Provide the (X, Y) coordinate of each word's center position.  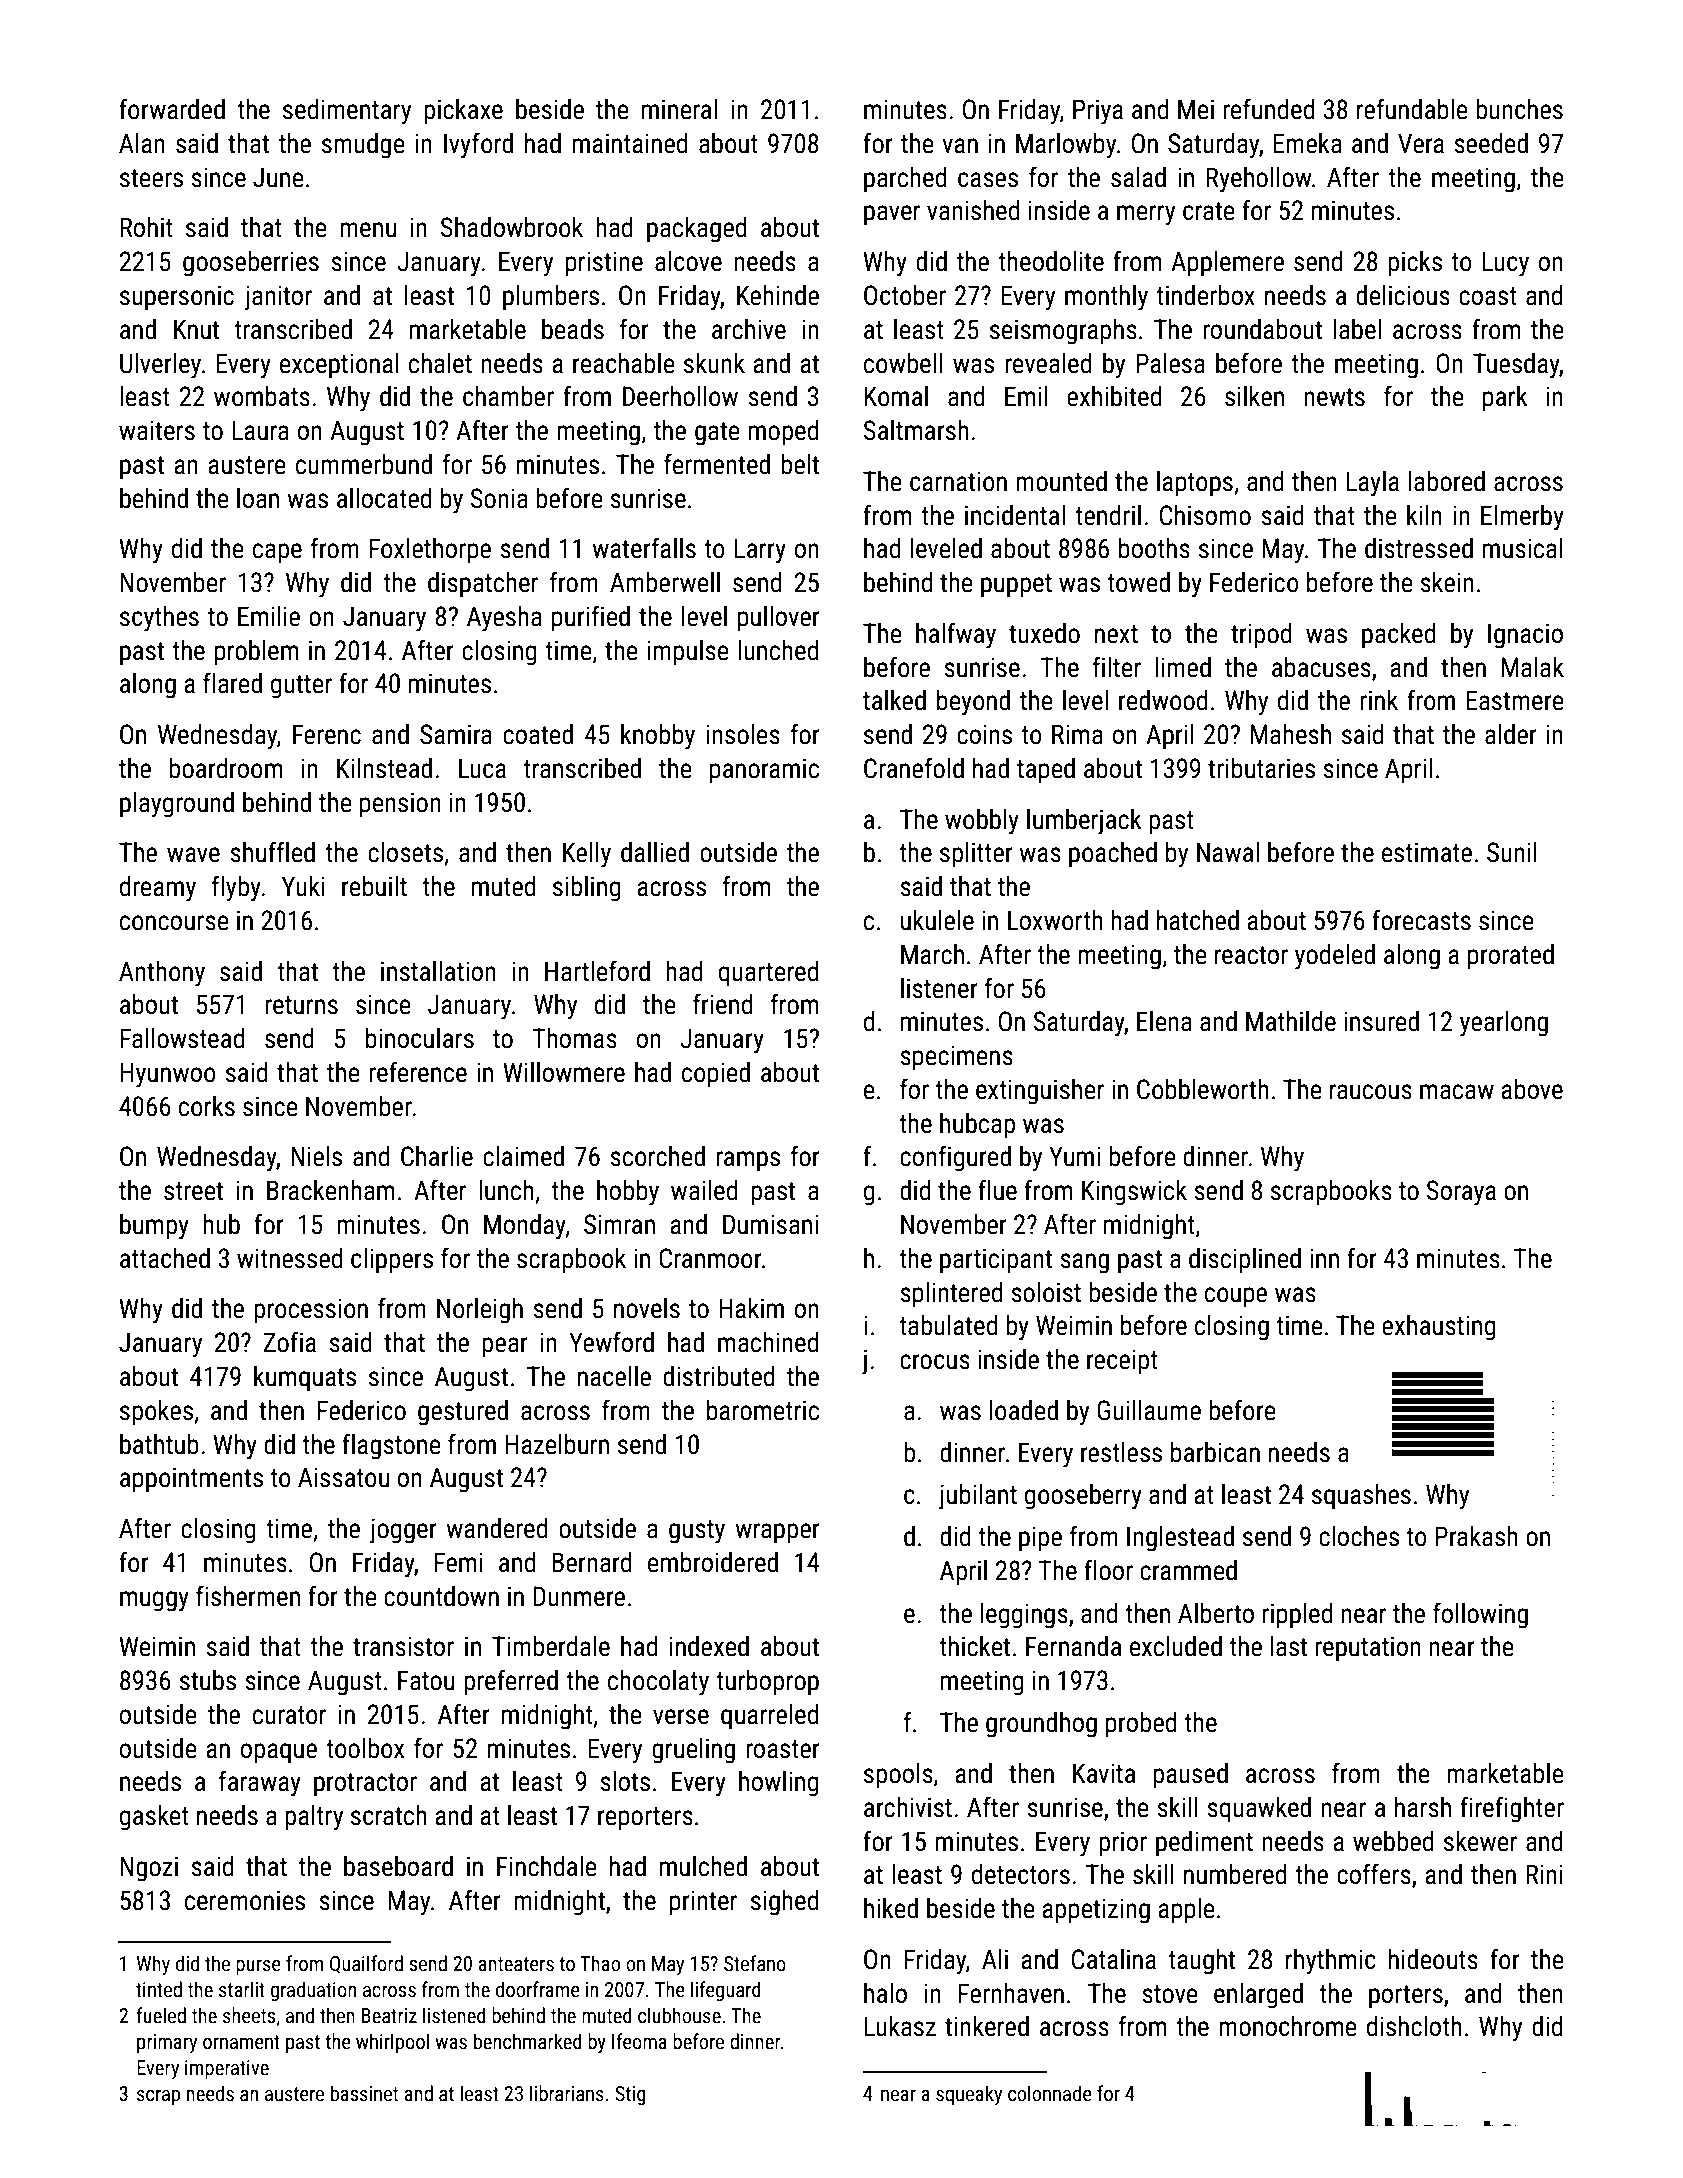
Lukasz (900, 2026)
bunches (1519, 109)
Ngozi (149, 1869)
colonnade (1050, 2093)
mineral (679, 109)
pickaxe (463, 112)
